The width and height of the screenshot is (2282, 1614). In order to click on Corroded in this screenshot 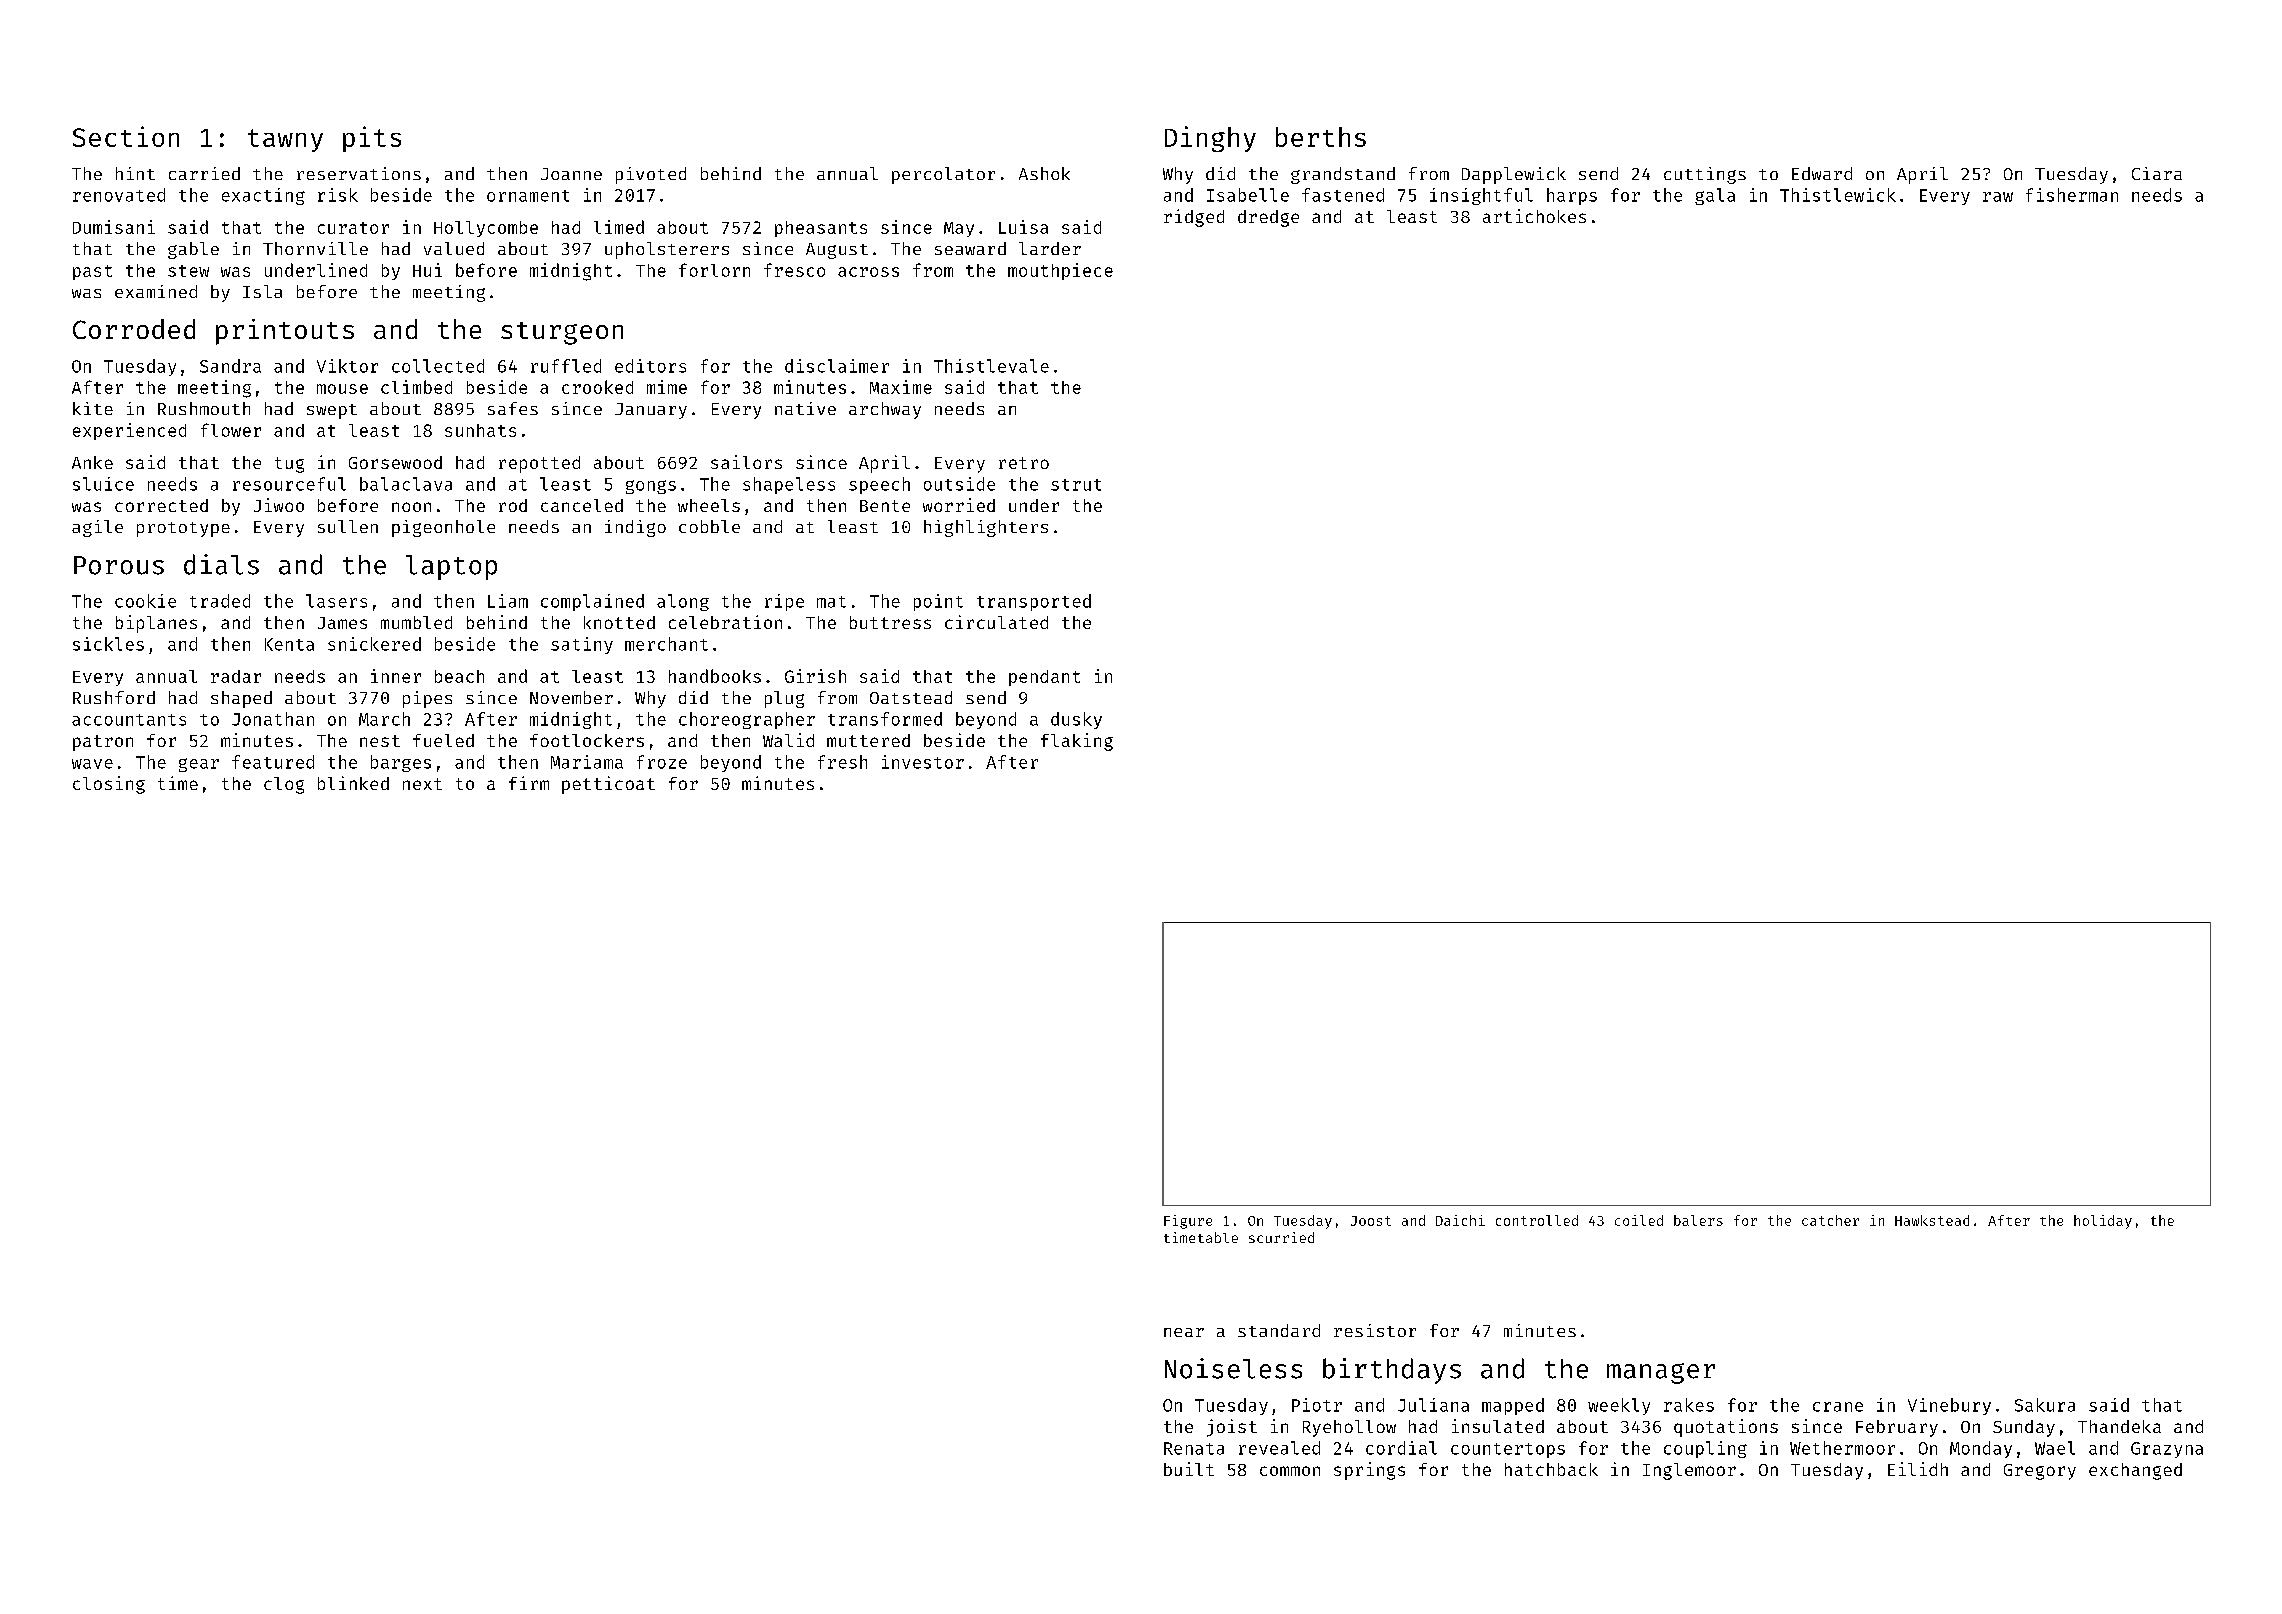, I will do `click(134, 329)`.
